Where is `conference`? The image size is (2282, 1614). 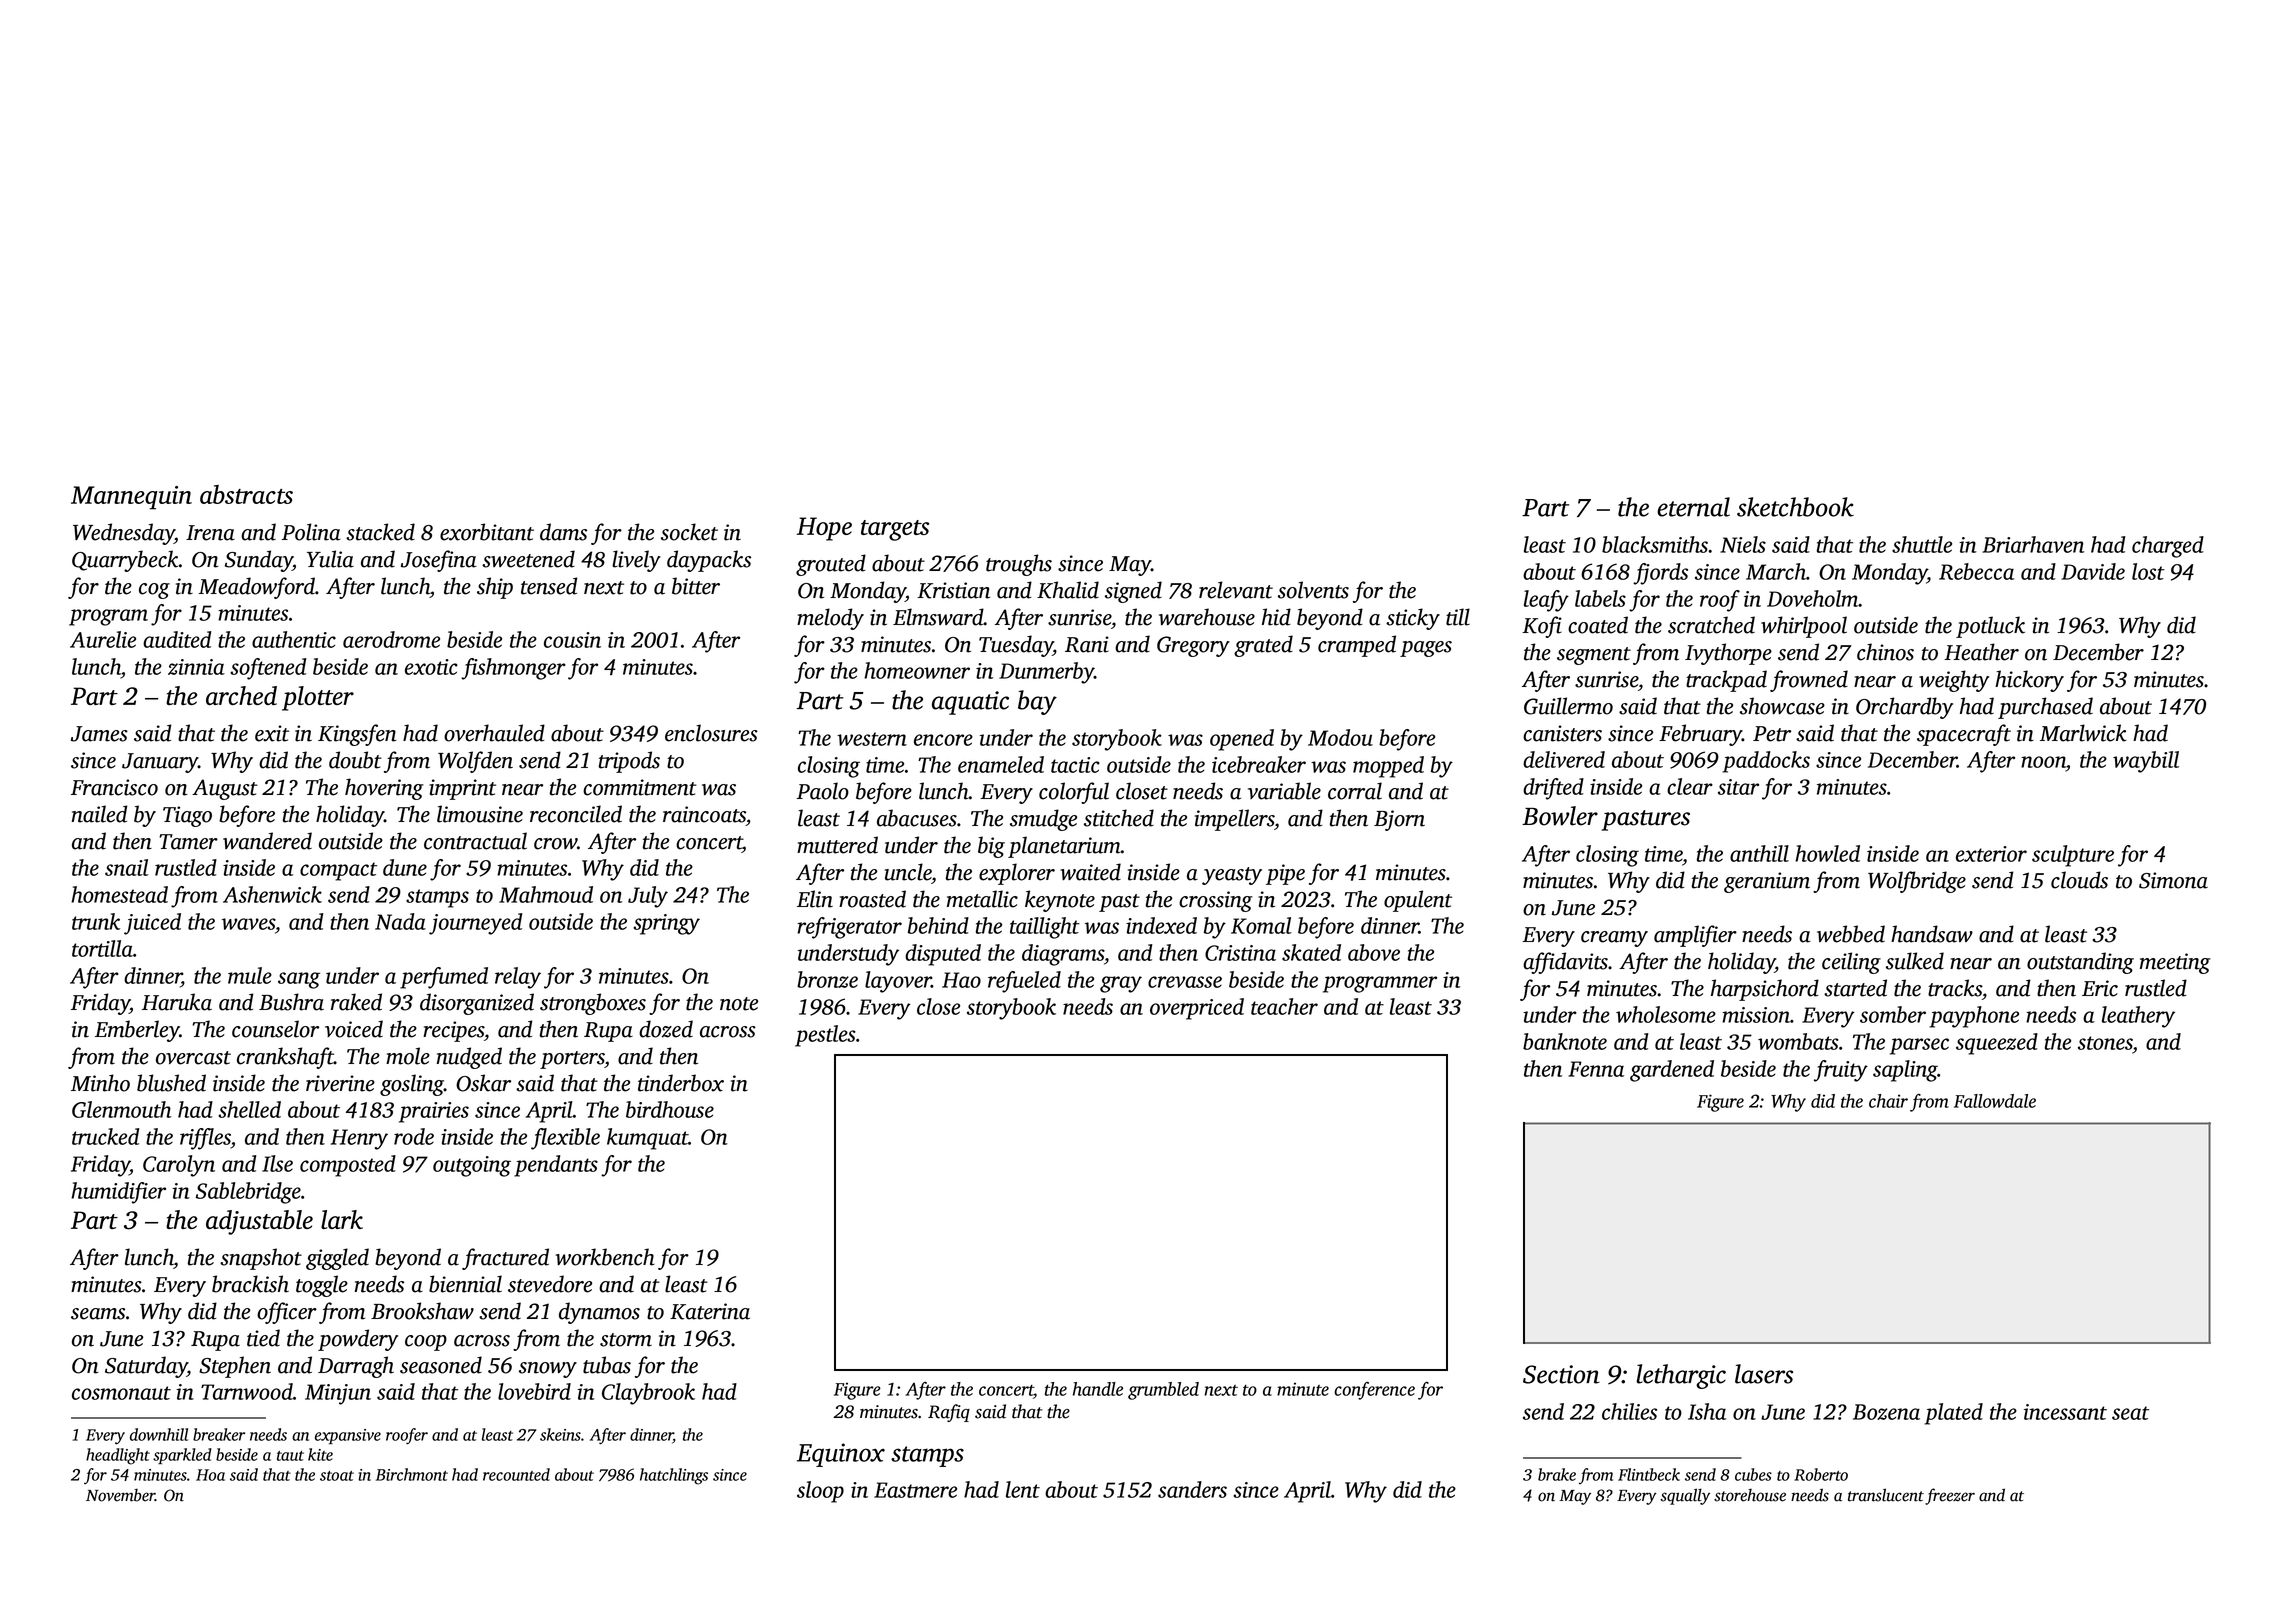 conference is located at coordinates (1374, 1391).
